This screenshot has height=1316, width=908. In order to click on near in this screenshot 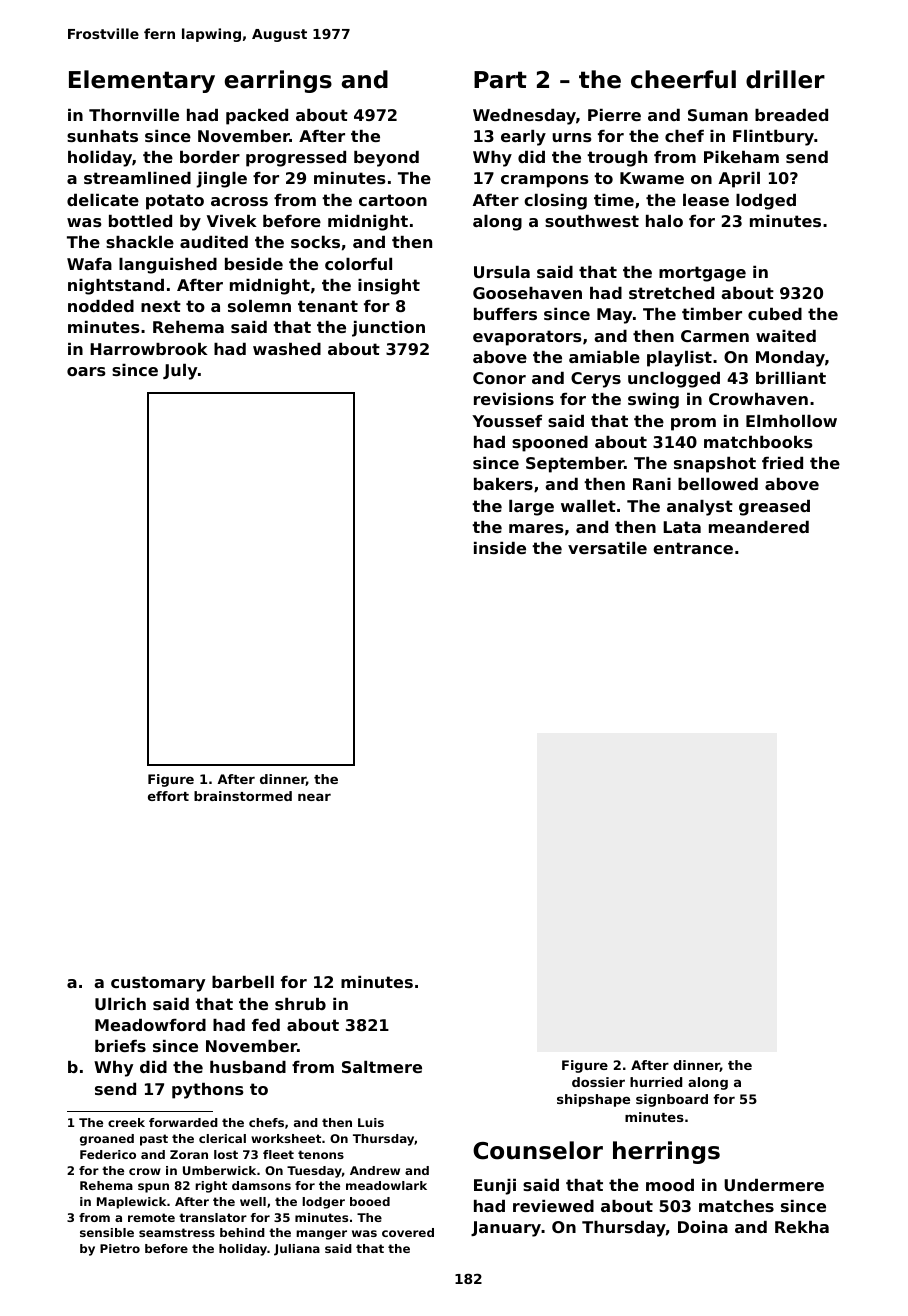, I will do `click(314, 797)`.
